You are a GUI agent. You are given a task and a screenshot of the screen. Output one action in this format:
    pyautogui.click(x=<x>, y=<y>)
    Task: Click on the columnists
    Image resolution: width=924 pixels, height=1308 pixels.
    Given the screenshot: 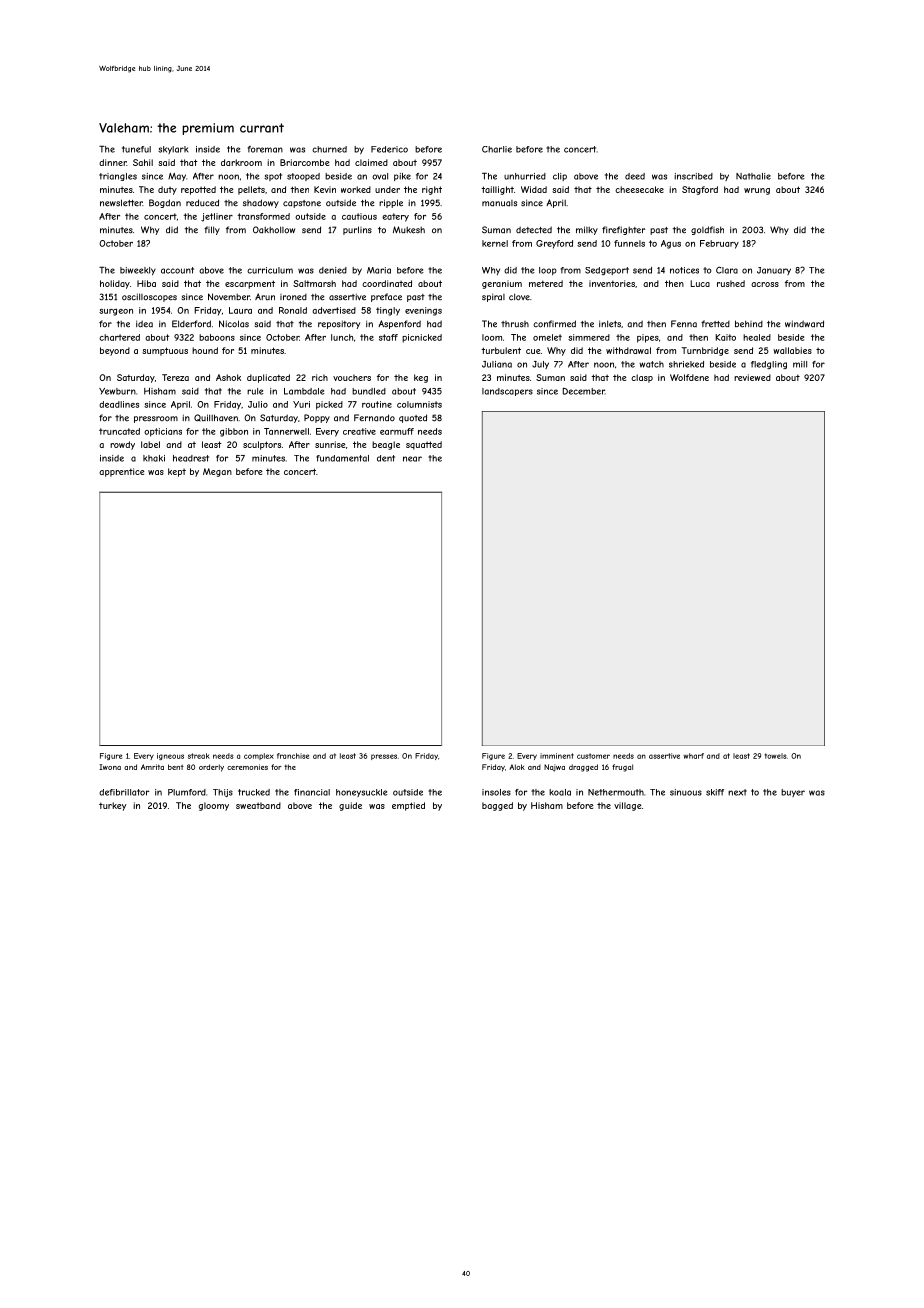 What is the action you would take?
    pyautogui.click(x=419, y=404)
